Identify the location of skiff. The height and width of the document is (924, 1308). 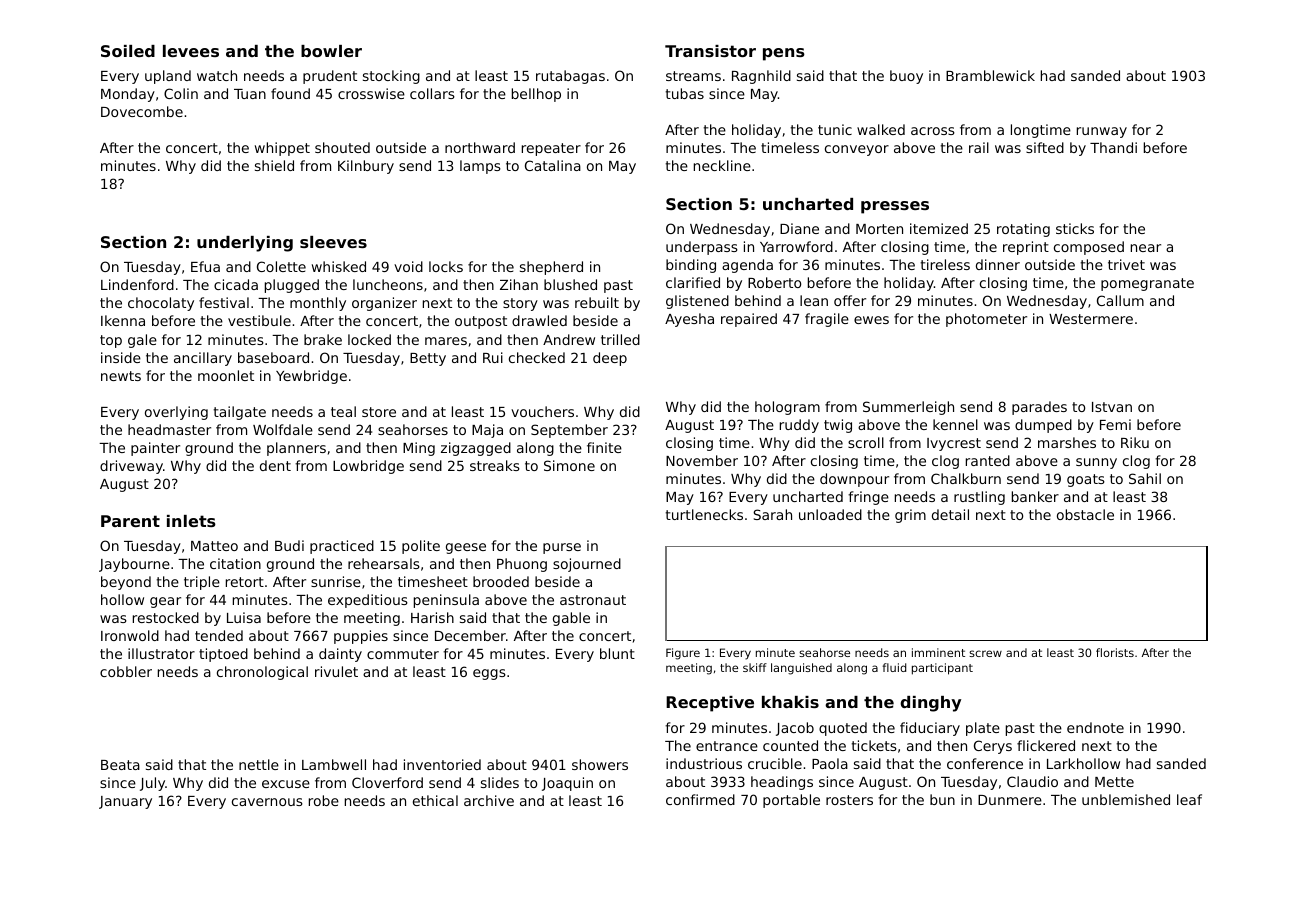
(755, 667).
